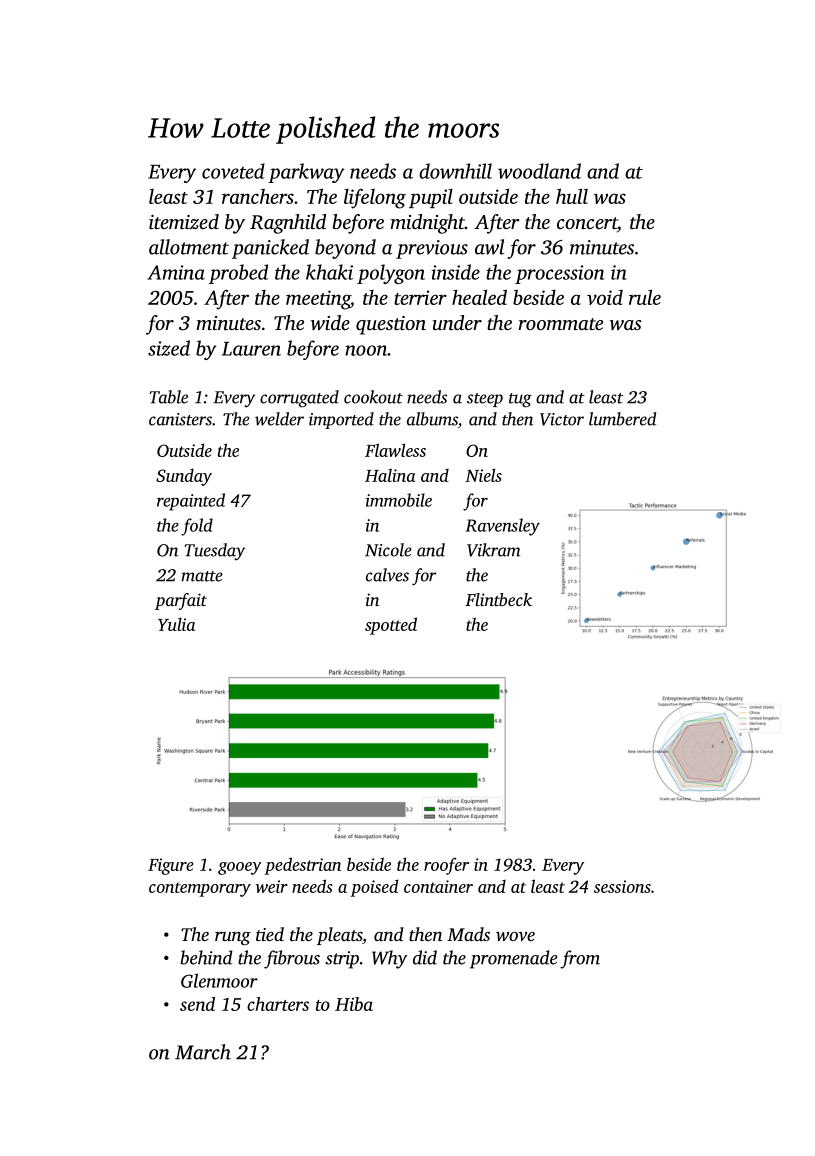 The width and height of the screenshot is (815, 1156). Describe the element at coordinates (539, 171) in the screenshot. I see `woodland` at that location.
